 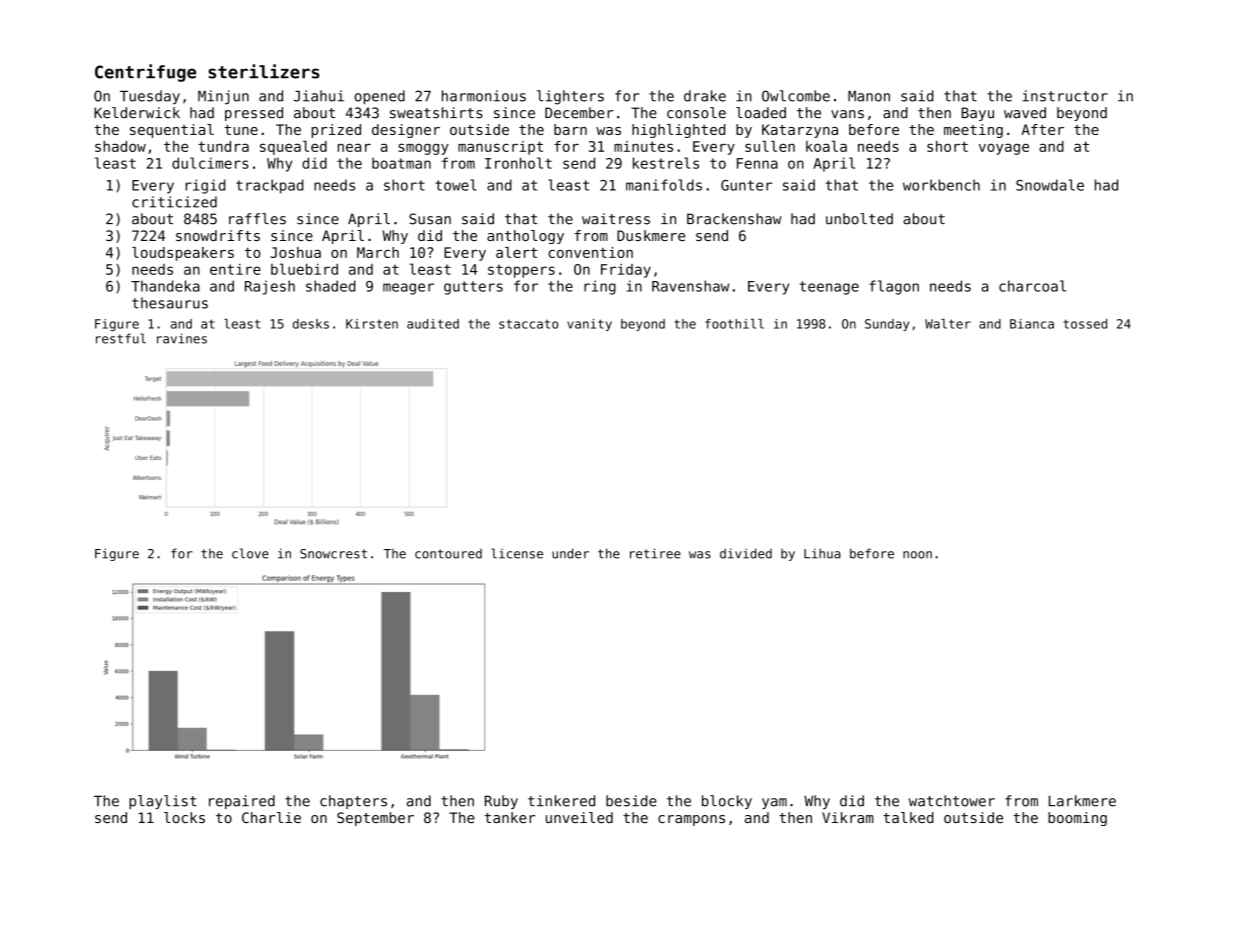 What do you see at coordinates (1032, 324) in the screenshot?
I see `Bianca` at bounding box center [1032, 324].
